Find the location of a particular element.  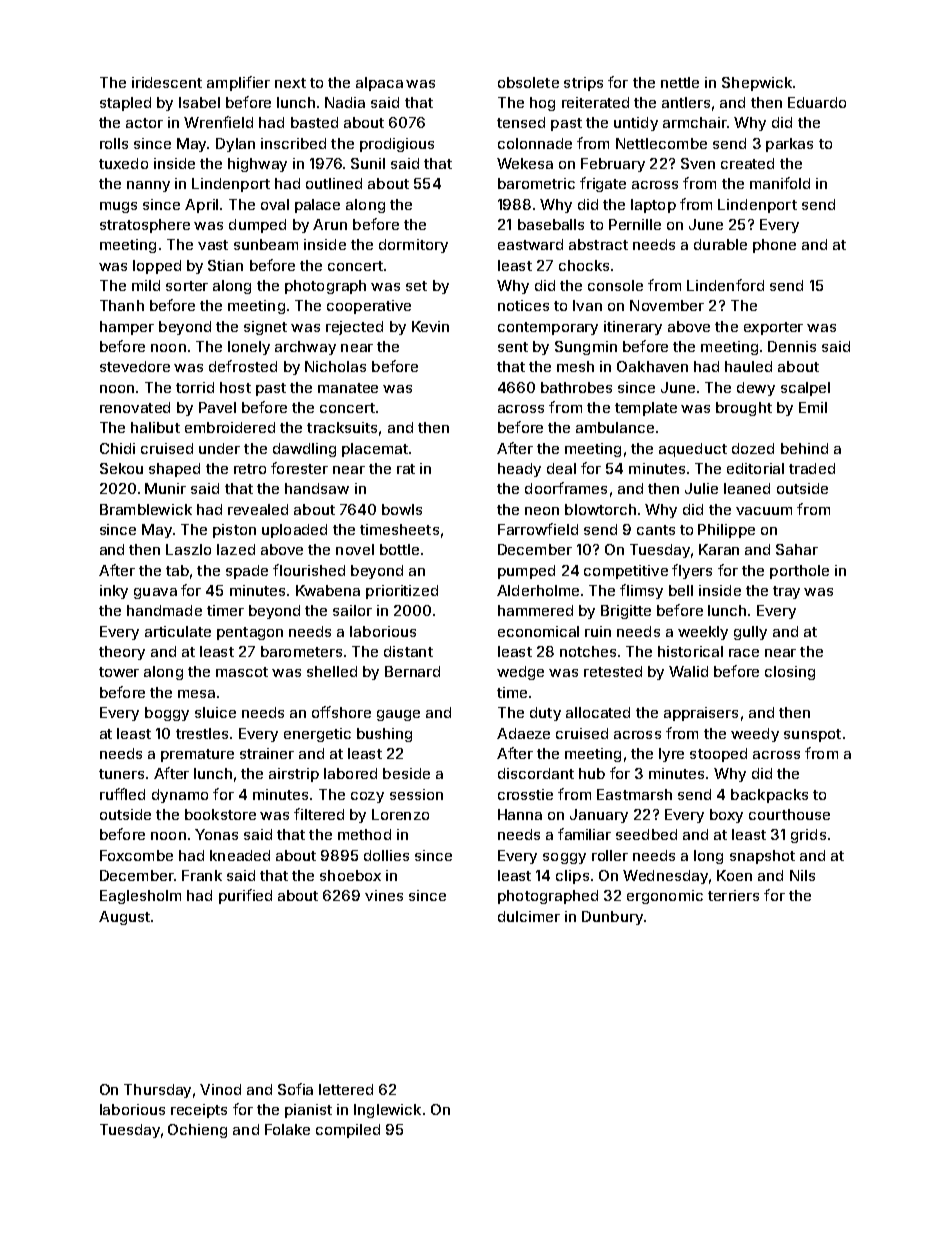

closing is located at coordinates (790, 673).
